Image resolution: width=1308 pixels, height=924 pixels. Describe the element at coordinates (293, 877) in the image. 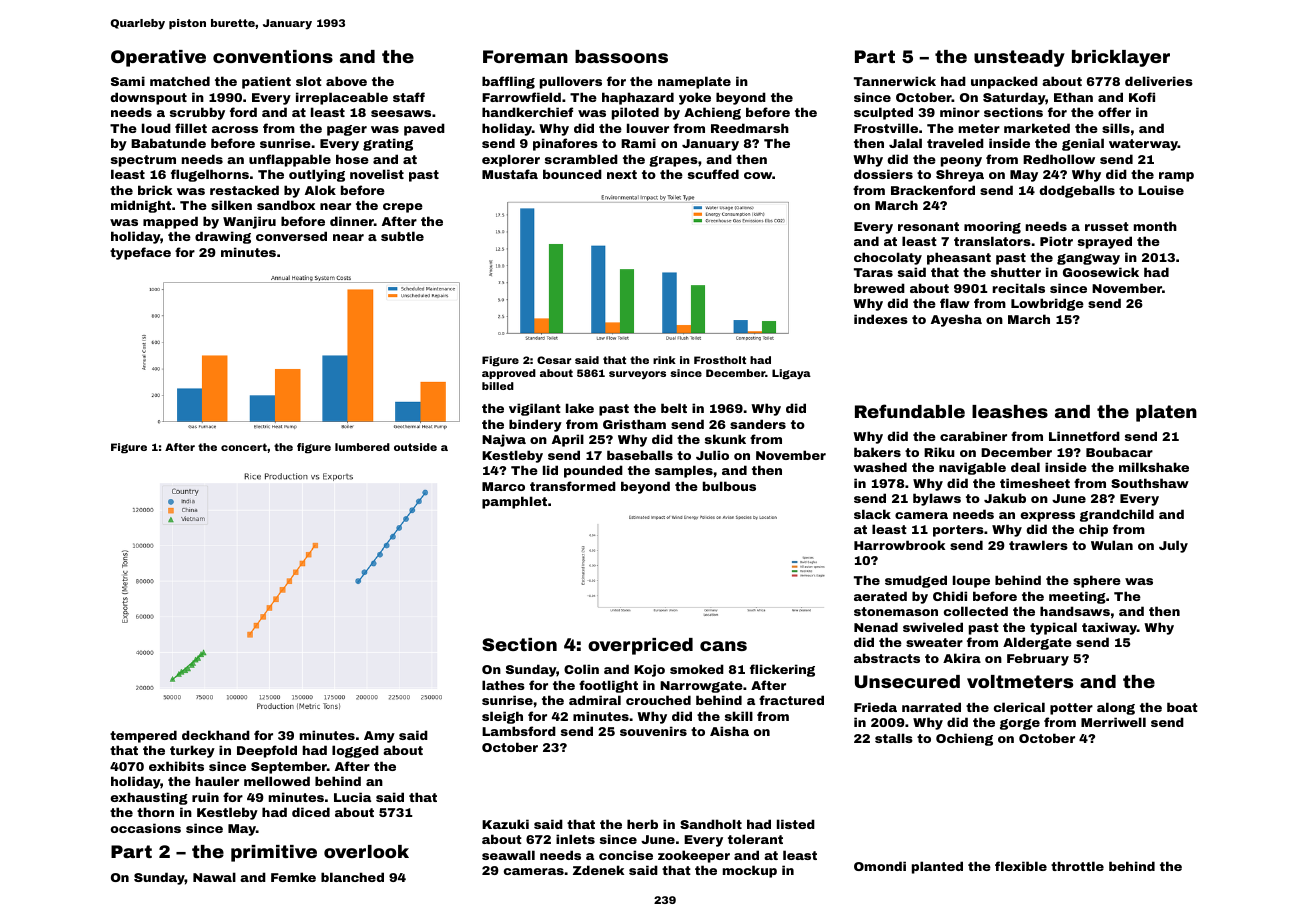

I see `Femke` at that location.
